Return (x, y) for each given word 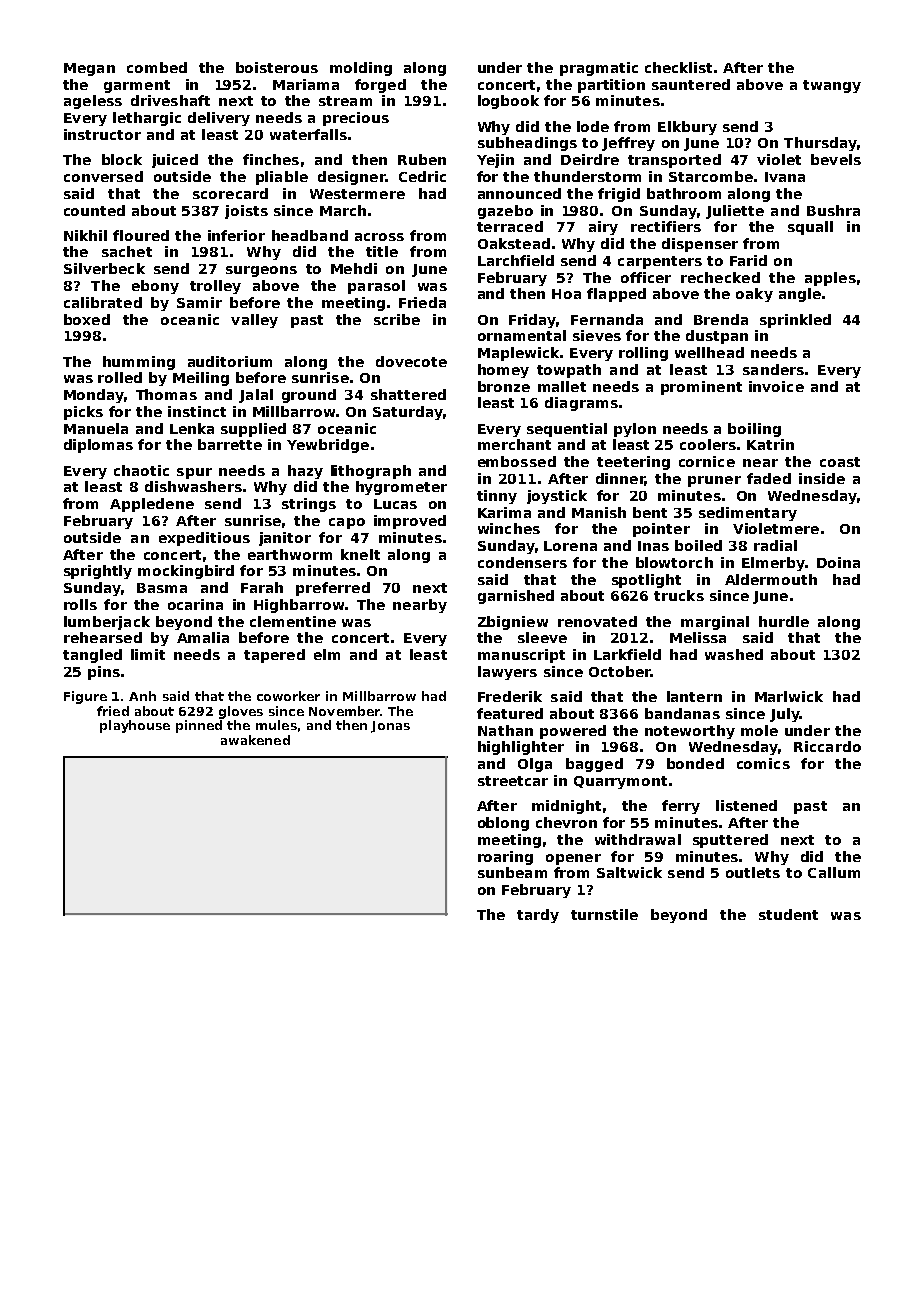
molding (361, 69)
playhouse (135, 726)
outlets (753, 872)
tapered (274, 656)
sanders (773, 369)
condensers (522, 562)
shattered (408, 394)
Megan (89, 69)
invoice (776, 386)
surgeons (261, 271)
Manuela (96, 428)
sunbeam (512, 872)
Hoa (566, 294)
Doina (838, 562)
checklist (678, 67)
